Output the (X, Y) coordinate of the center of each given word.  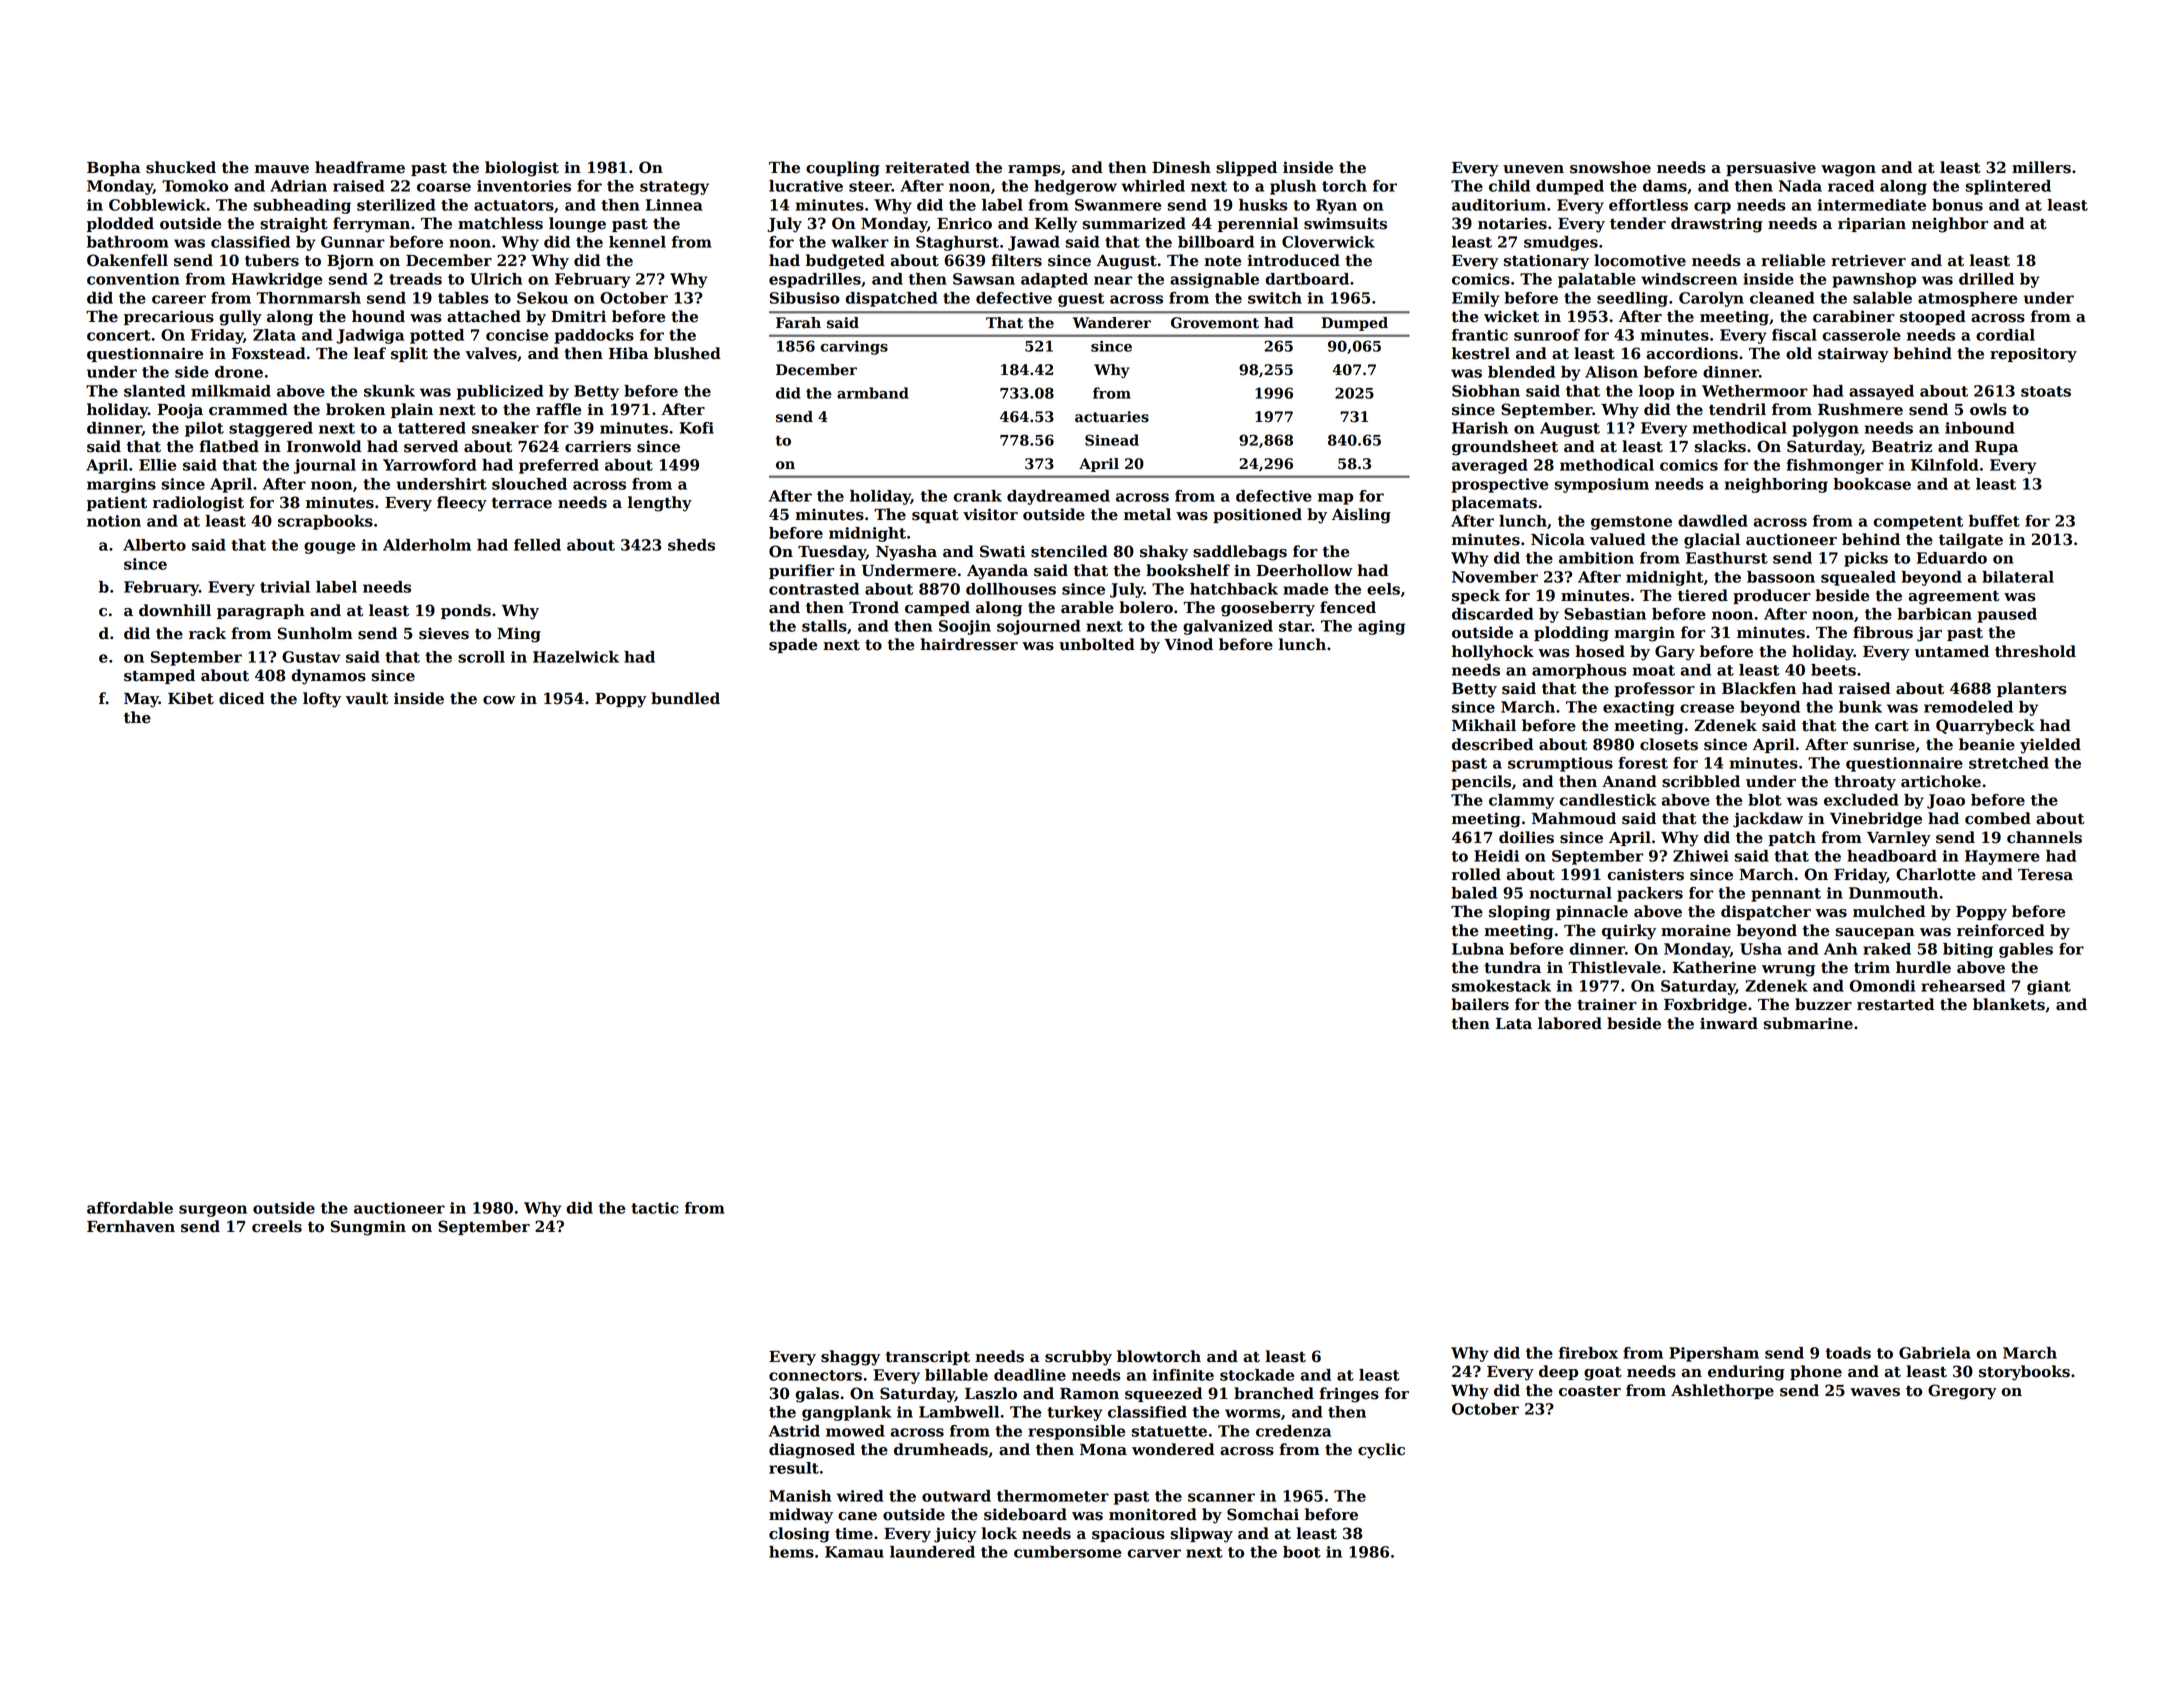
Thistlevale (1614, 967)
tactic (654, 1208)
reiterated (927, 167)
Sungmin (368, 1228)
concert (119, 335)
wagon (1848, 171)
